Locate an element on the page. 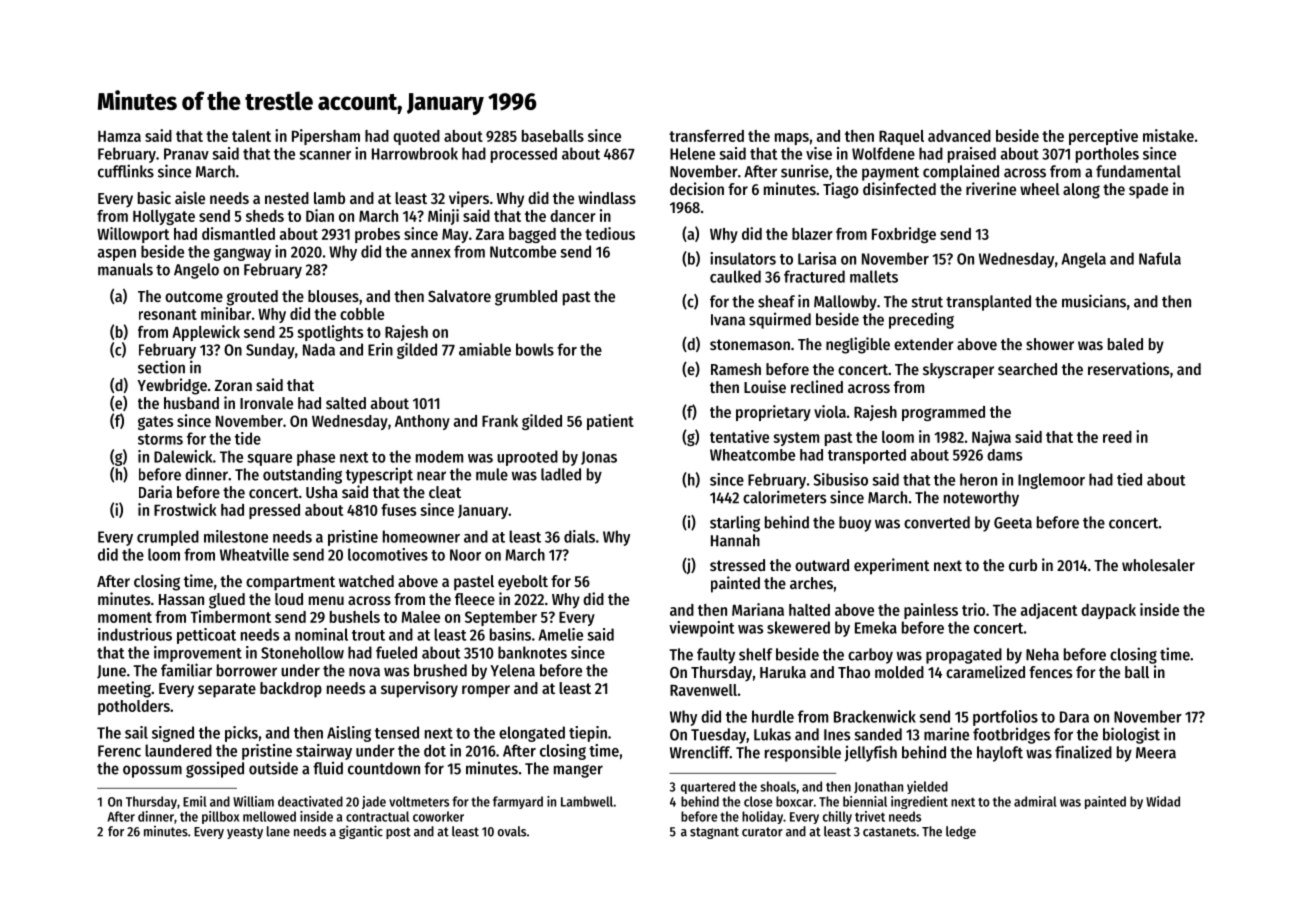 The width and height of the image is (1308, 924). mistake is located at coordinates (1168, 135).
